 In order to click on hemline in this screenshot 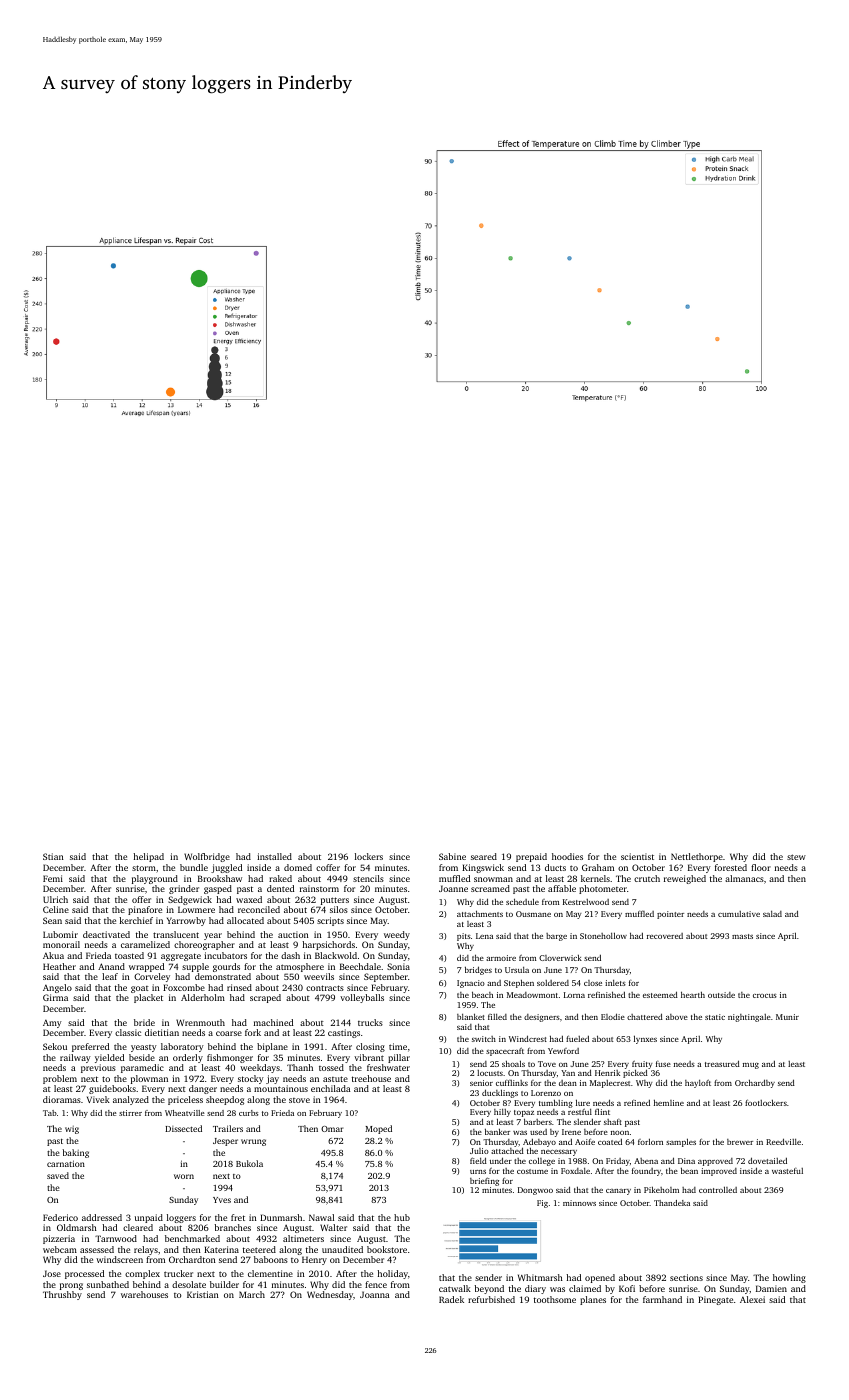, I will do `click(669, 1102)`.
